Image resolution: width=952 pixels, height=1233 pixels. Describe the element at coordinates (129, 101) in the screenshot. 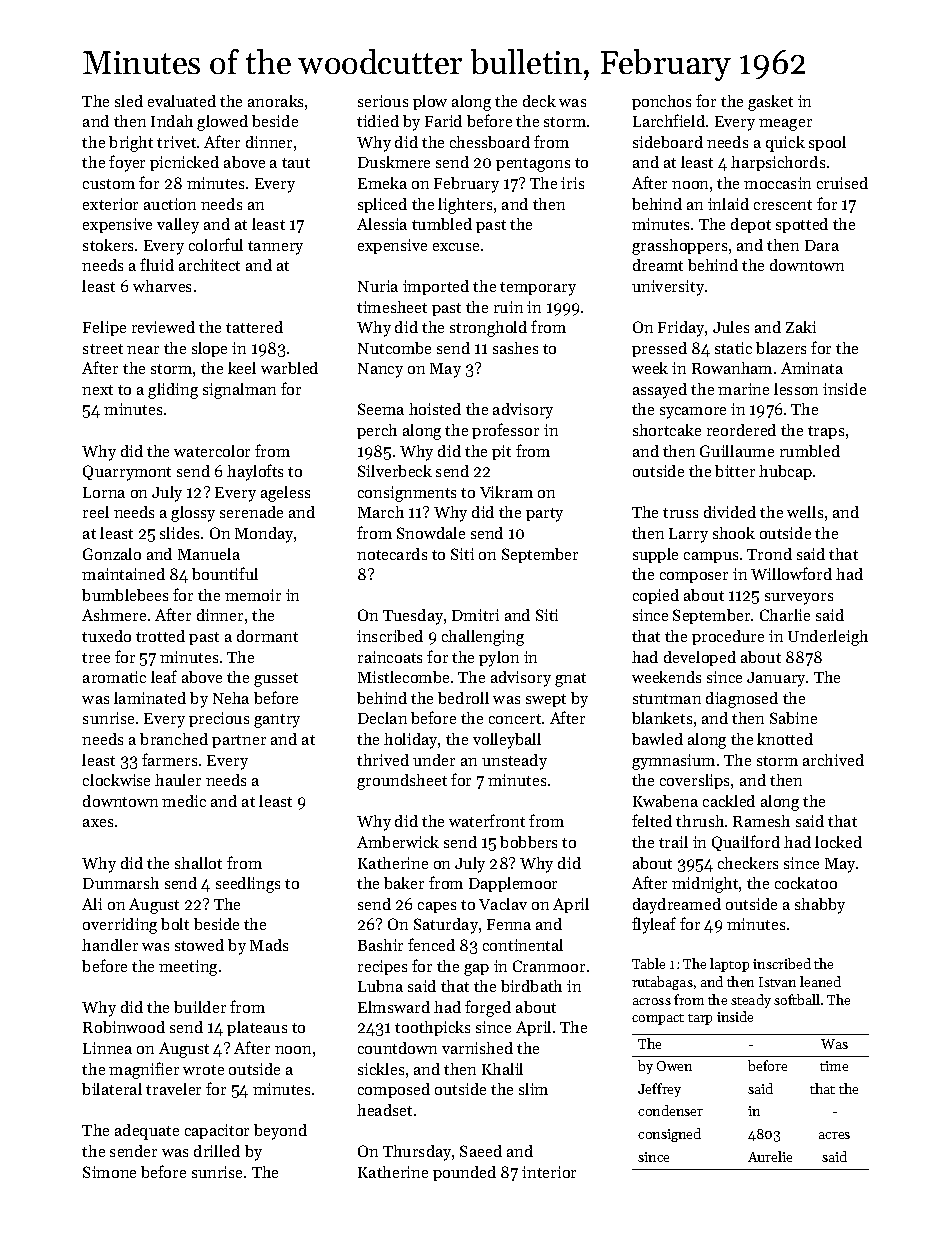

I see `sled` at that location.
